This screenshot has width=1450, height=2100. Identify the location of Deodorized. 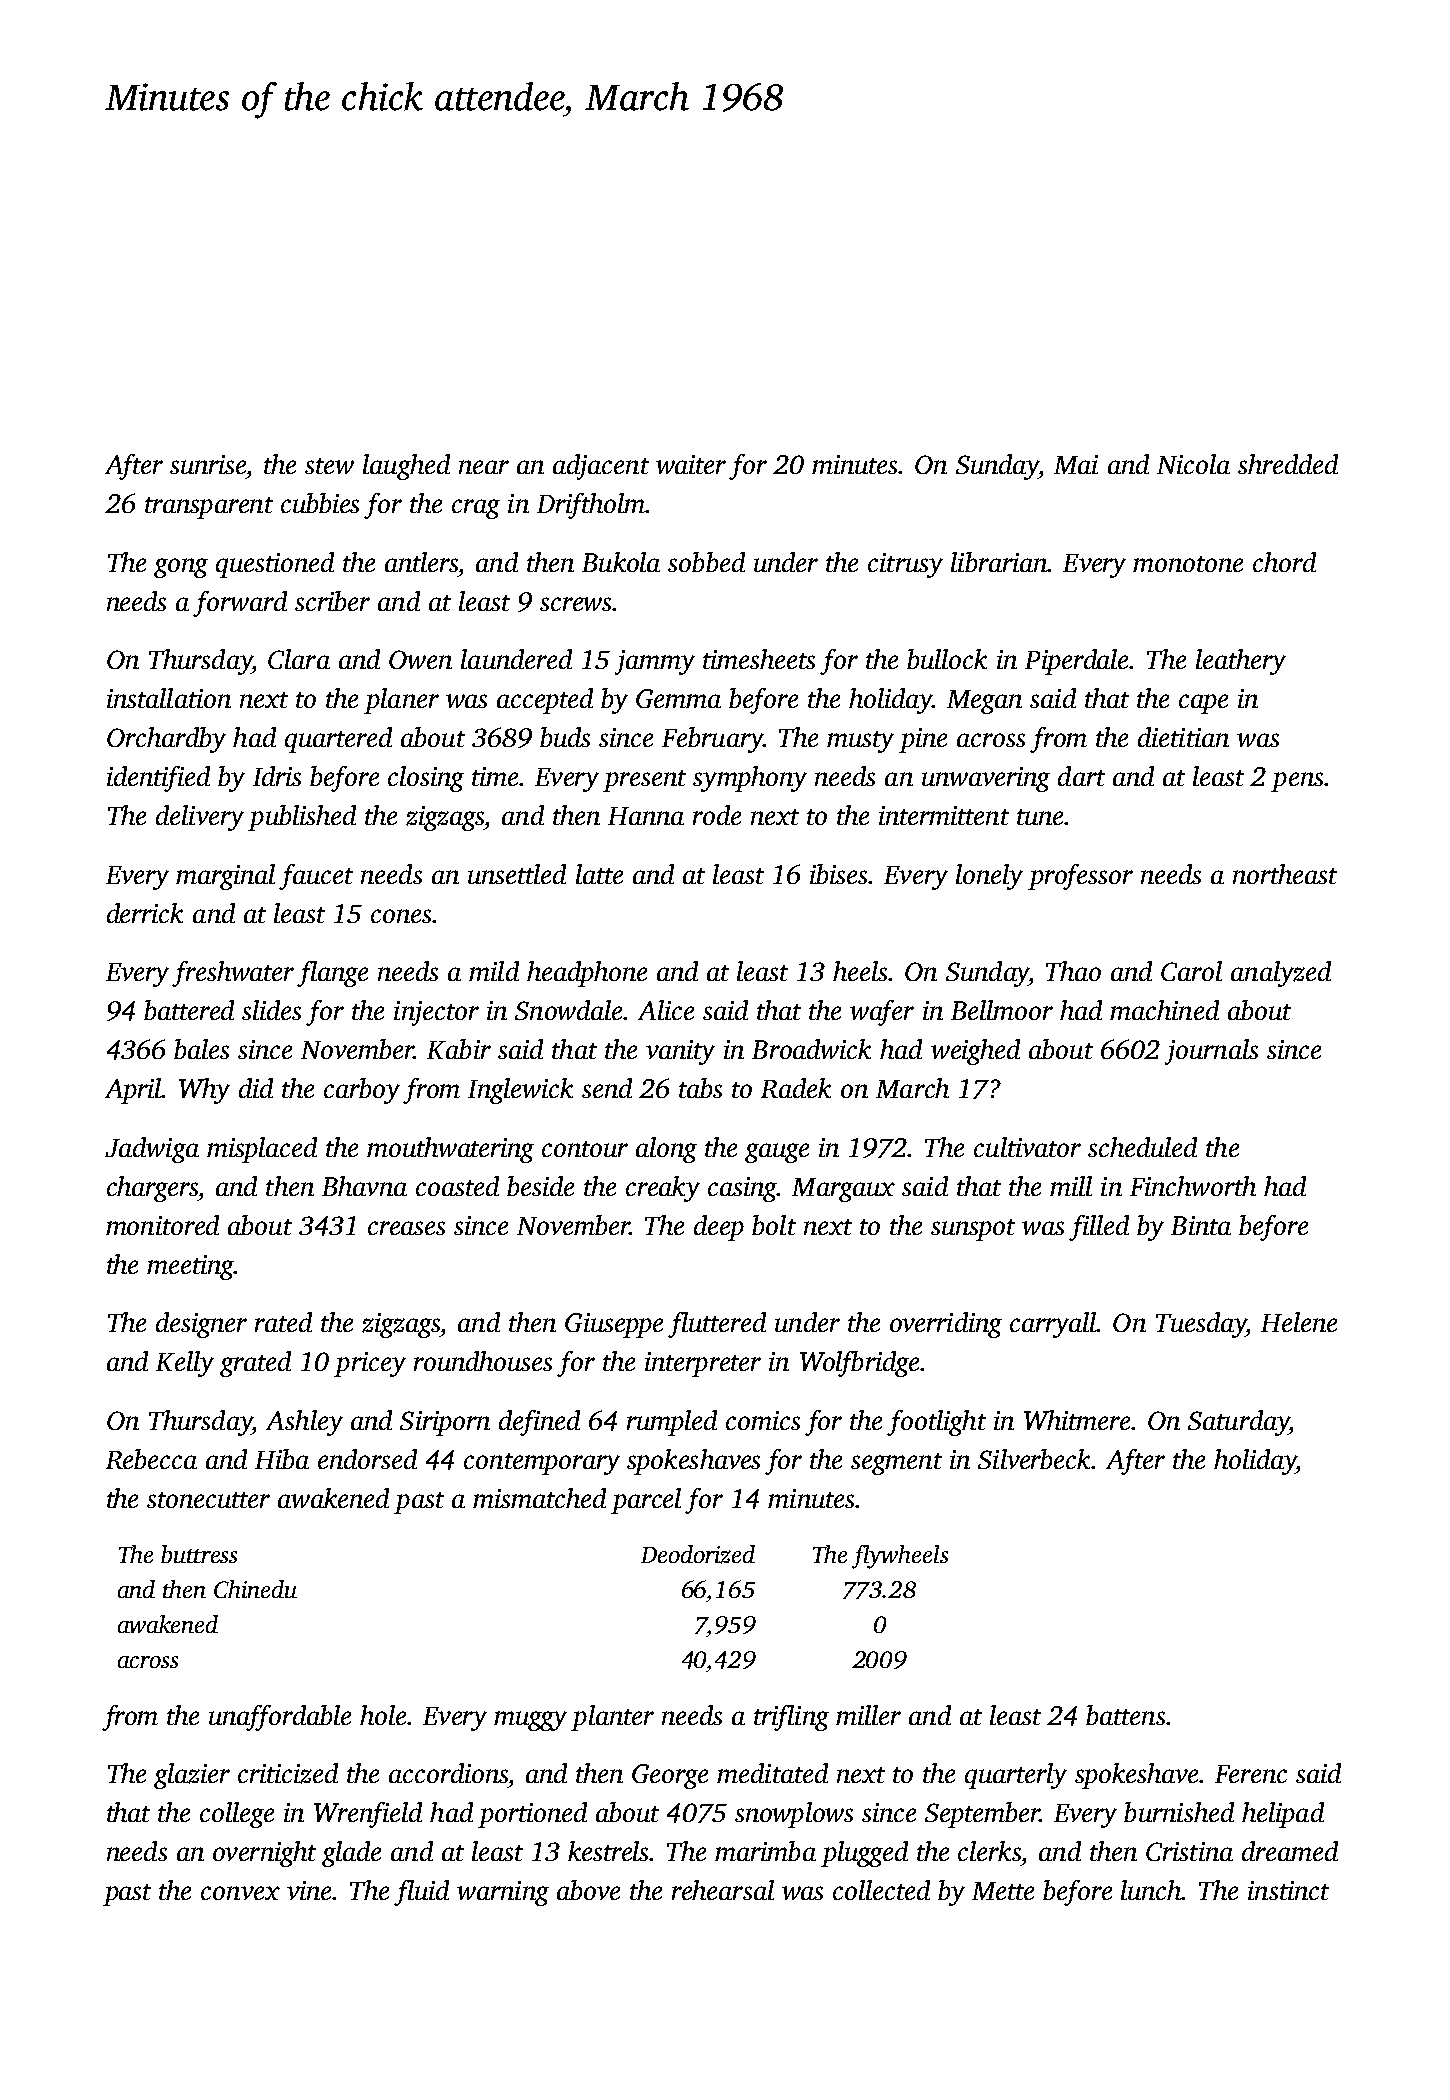
(698, 1554).
